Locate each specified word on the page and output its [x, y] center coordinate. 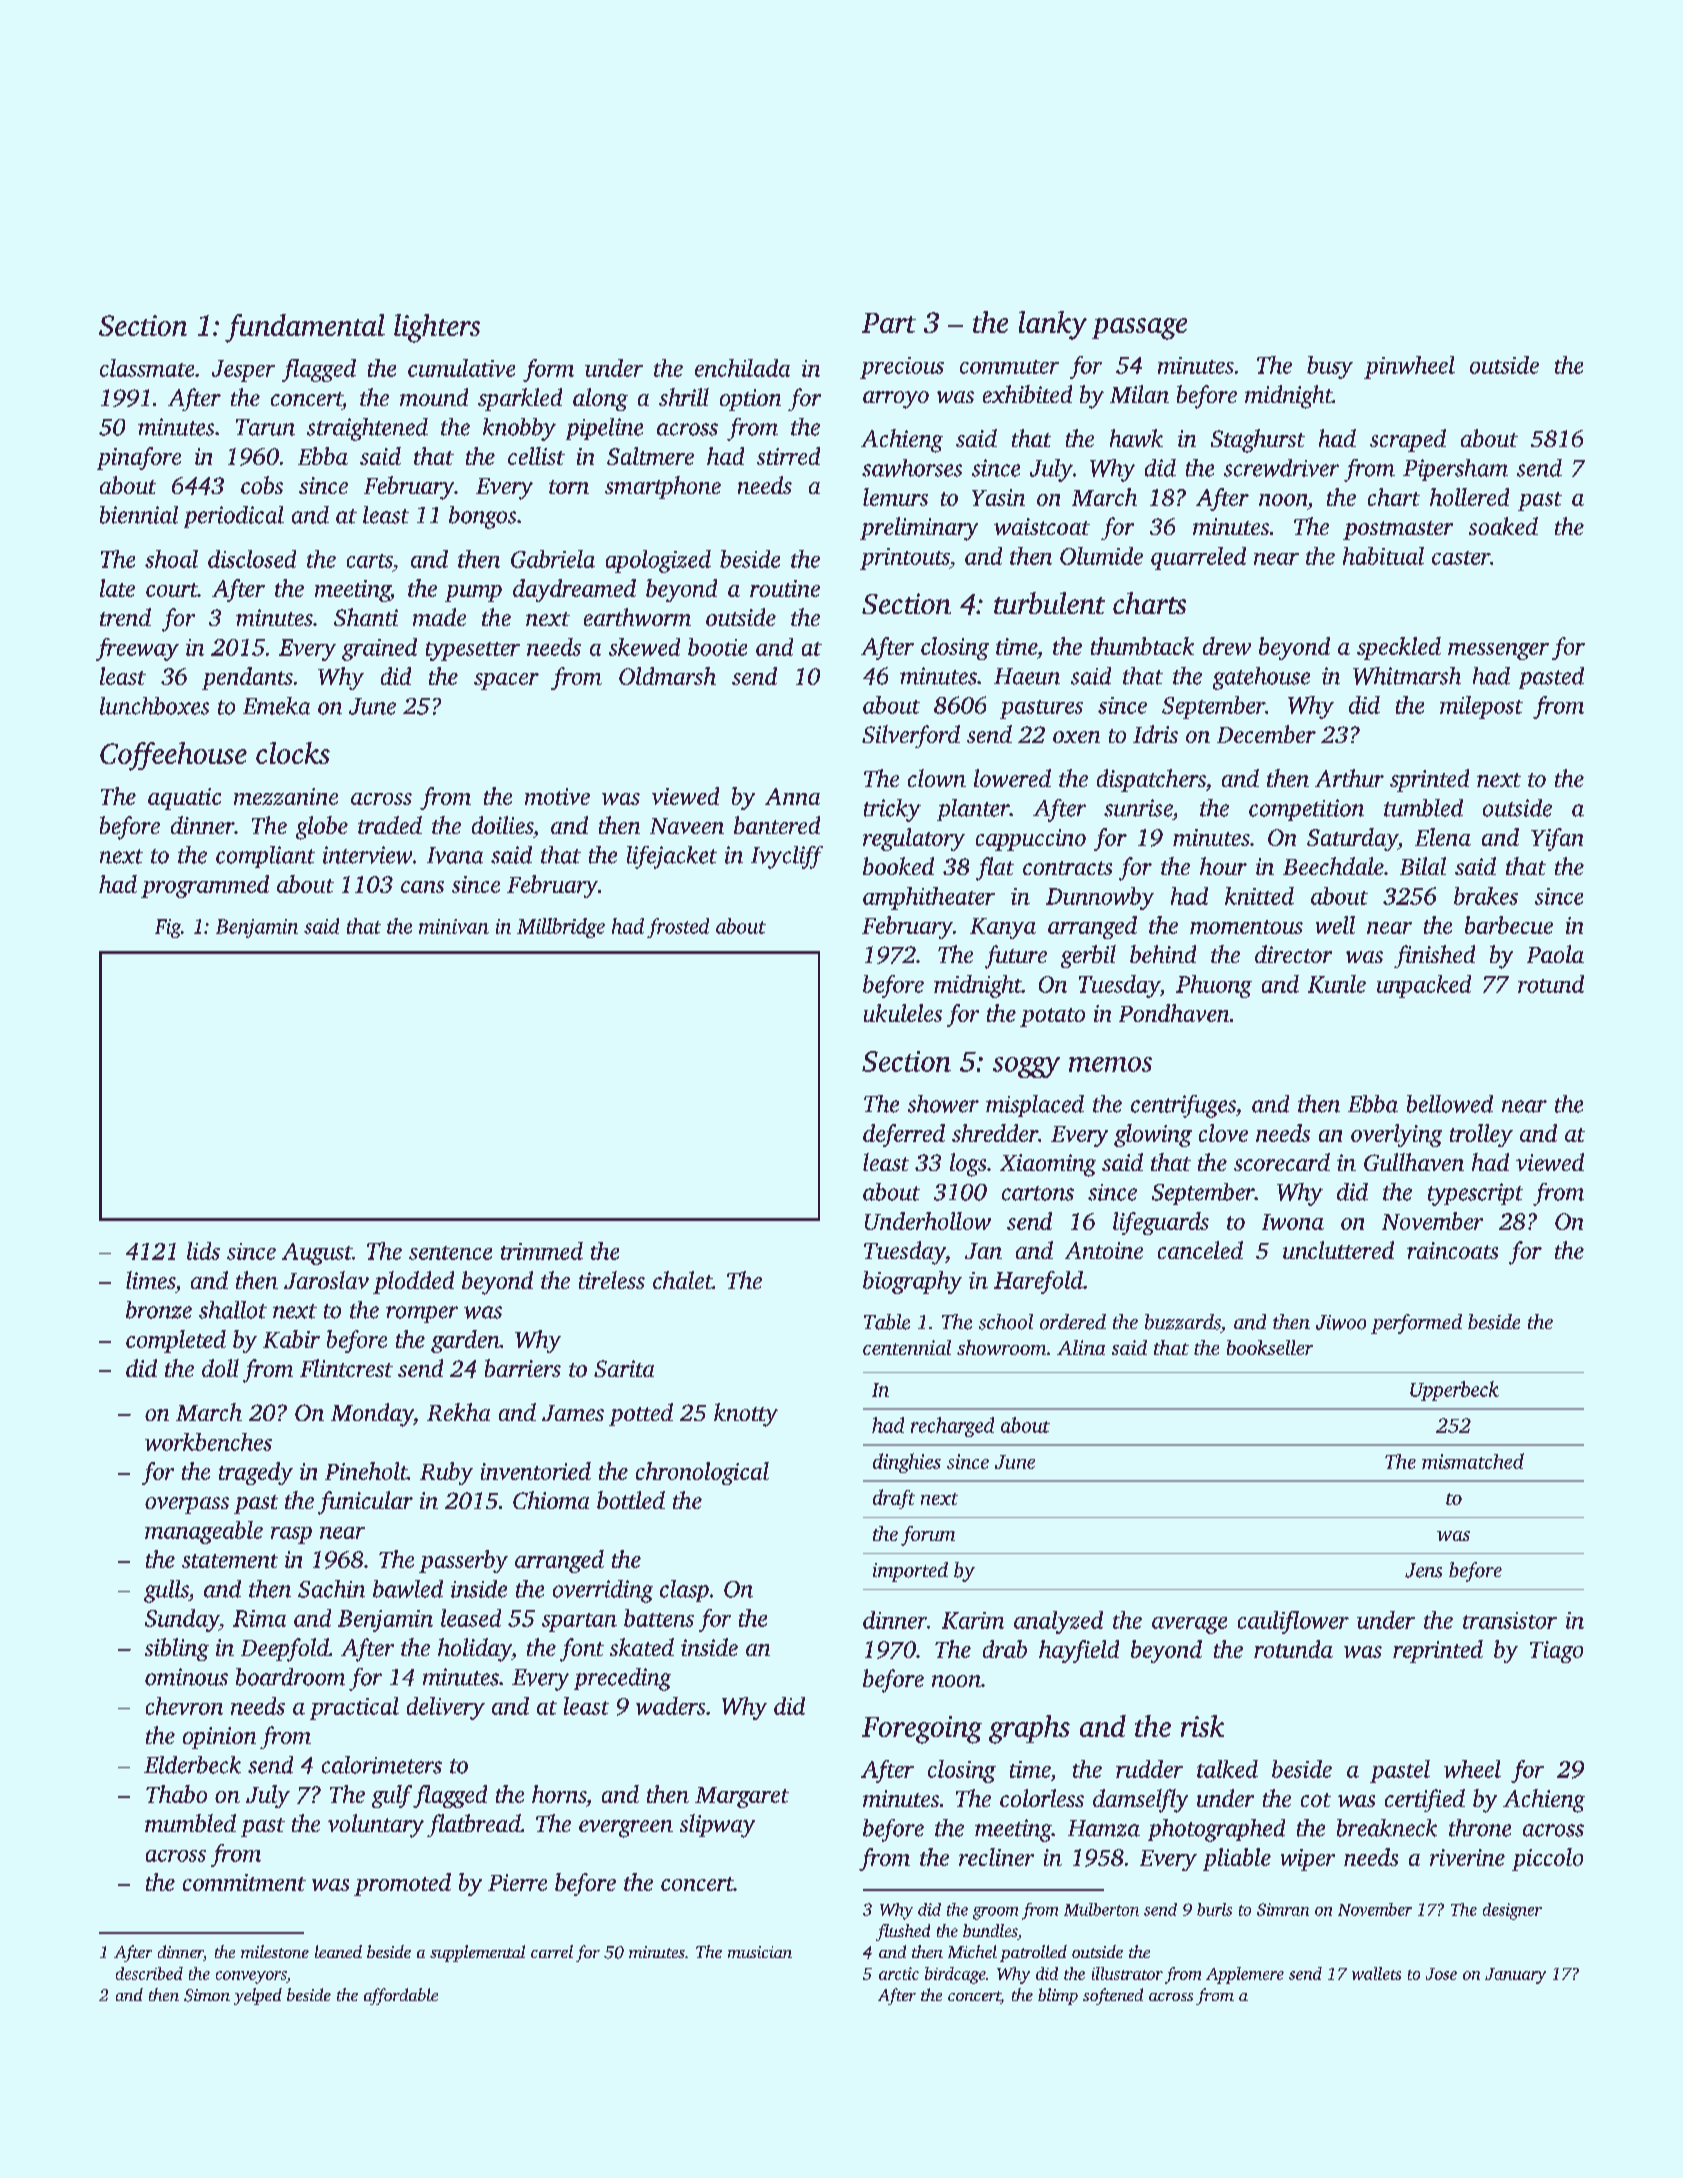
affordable [401, 1996]
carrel [552, 1951]
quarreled [1198, 558]
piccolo [1547, 1859]
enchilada [742, 368]
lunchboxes [154, 706]
